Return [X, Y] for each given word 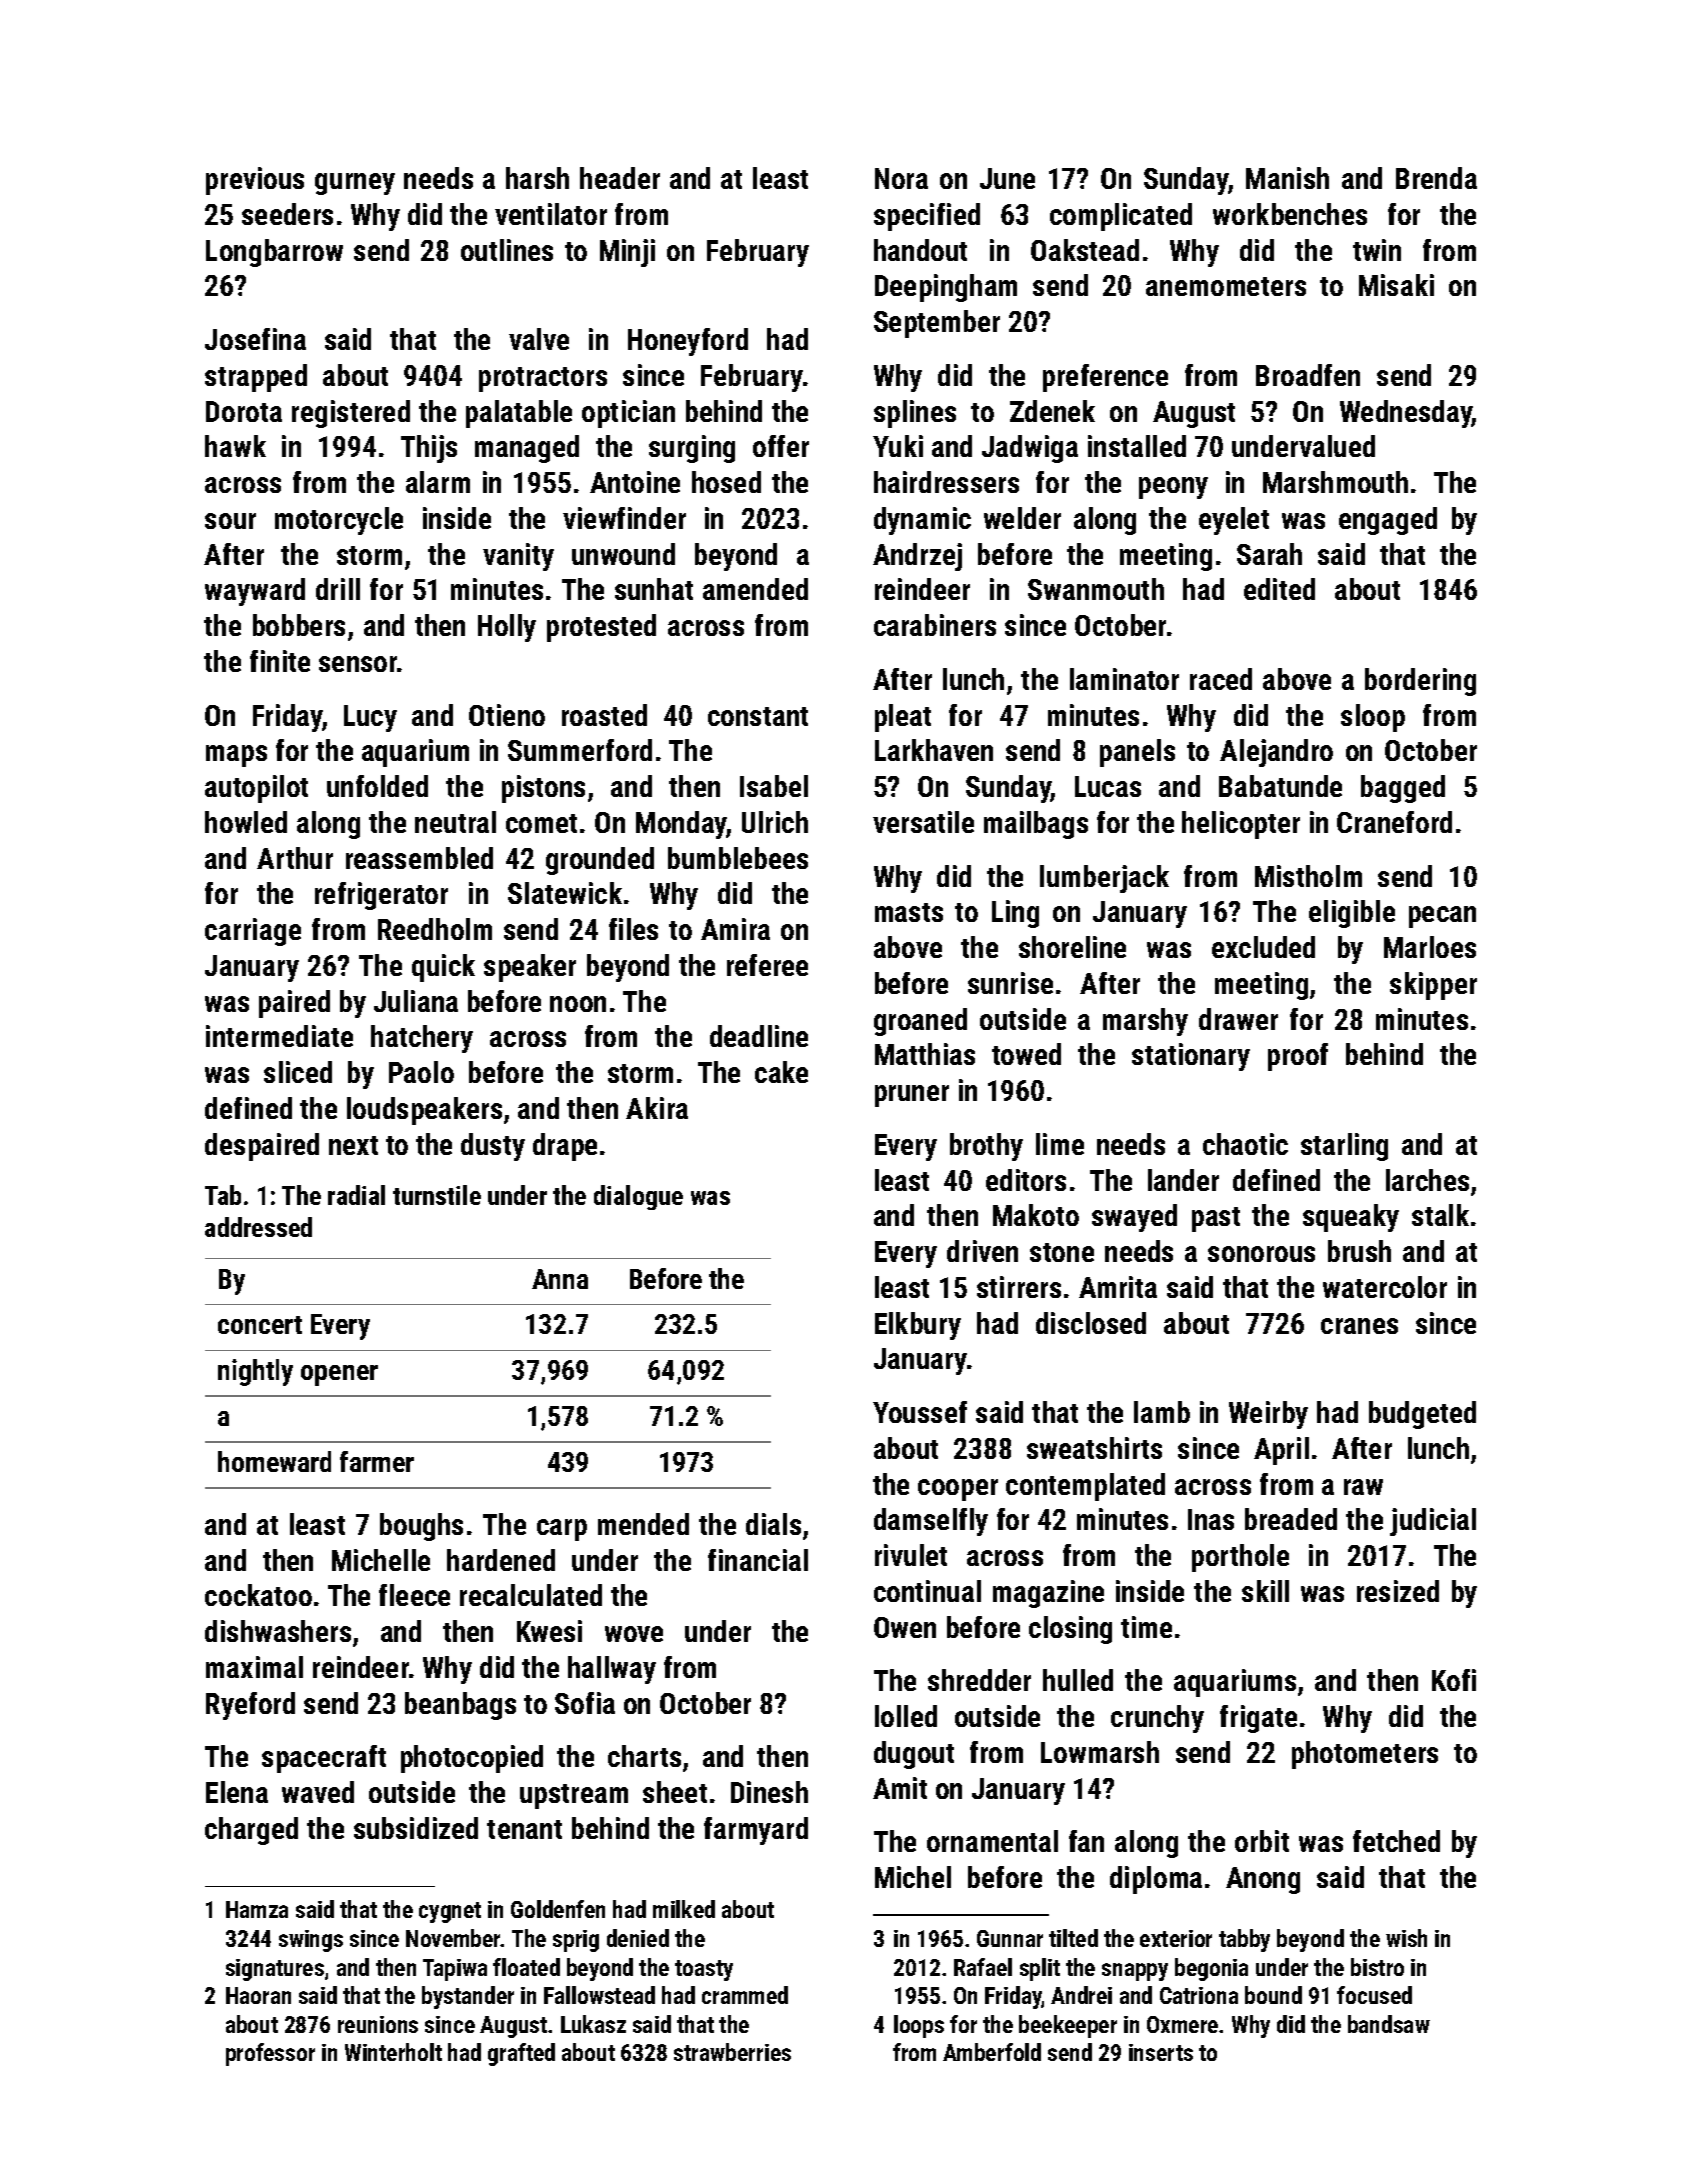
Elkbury [918, 1326]
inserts [1161, 2052]
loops [919, 2026]
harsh [537, 178]
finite [280, 661]
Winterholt [393, 2052]
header [620, 178]
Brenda [1436, 178]
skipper [1433, 986]
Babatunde [1280, 786]
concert [260, 1325]
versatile [923, 822]
